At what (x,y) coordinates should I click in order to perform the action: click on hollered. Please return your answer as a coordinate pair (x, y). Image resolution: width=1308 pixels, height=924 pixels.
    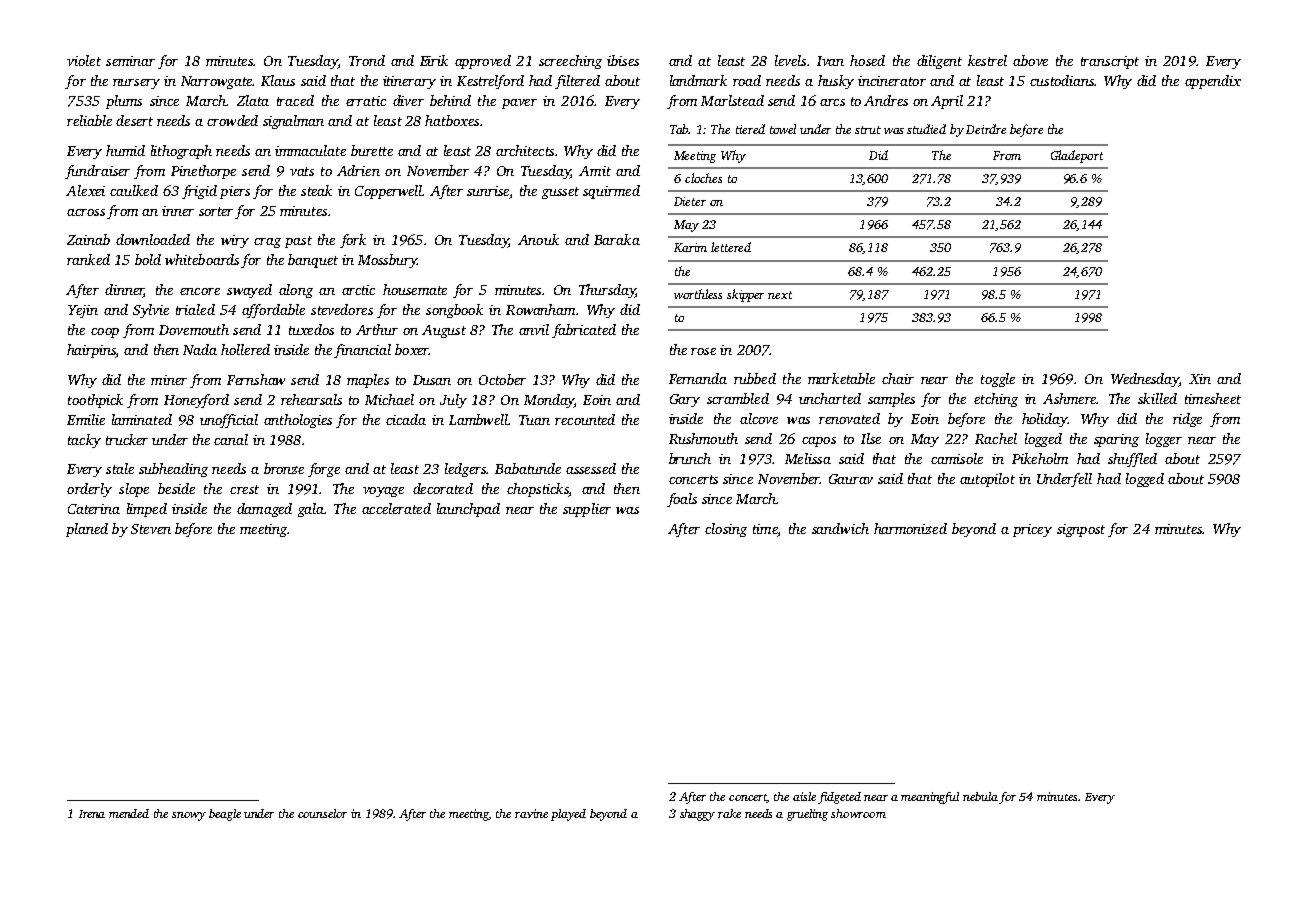
    Looking at the image, I should click on (245, 349).
